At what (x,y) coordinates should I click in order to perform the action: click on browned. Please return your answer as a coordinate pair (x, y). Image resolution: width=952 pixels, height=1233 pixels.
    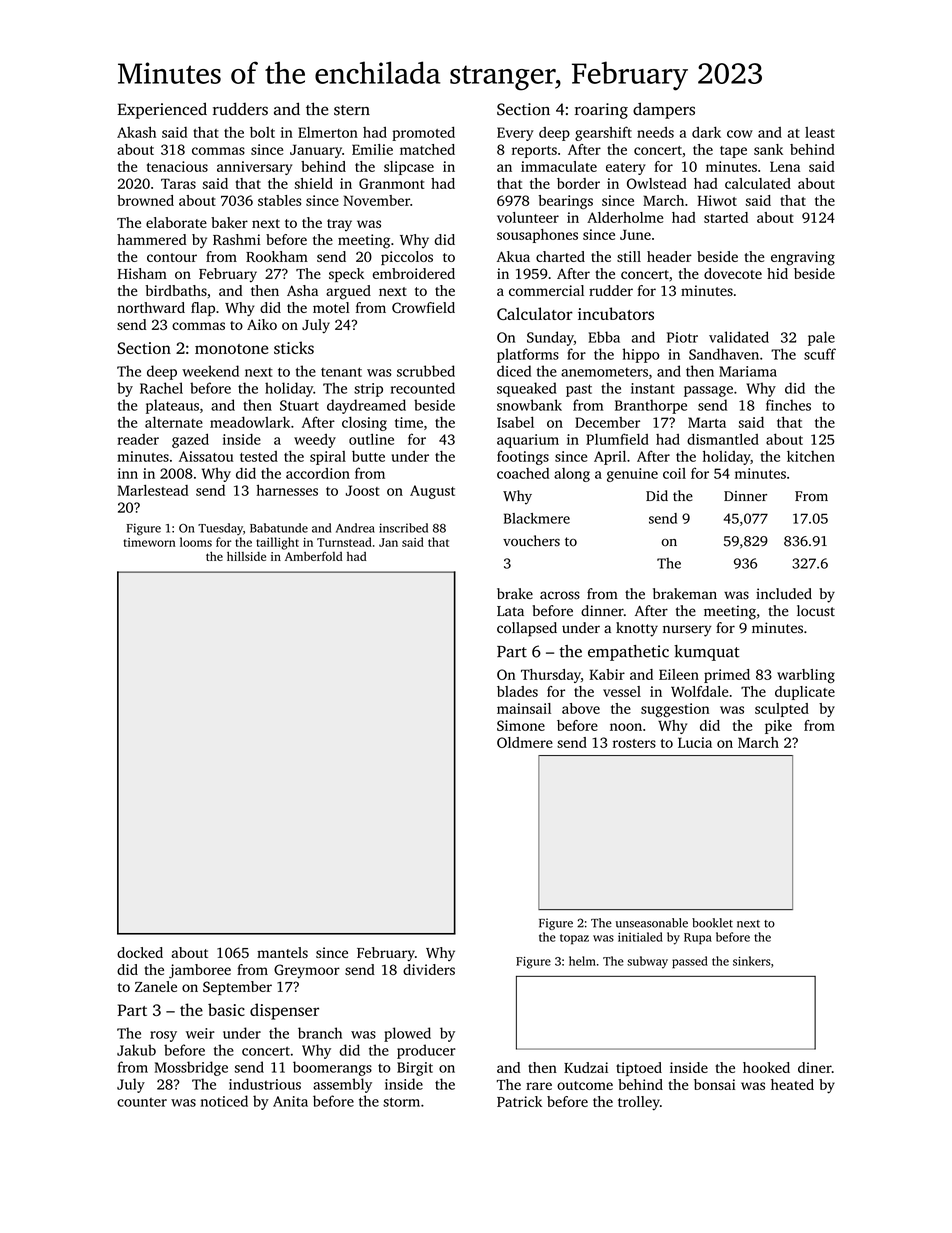
    Looking at the image, I should click on (145, 200).
